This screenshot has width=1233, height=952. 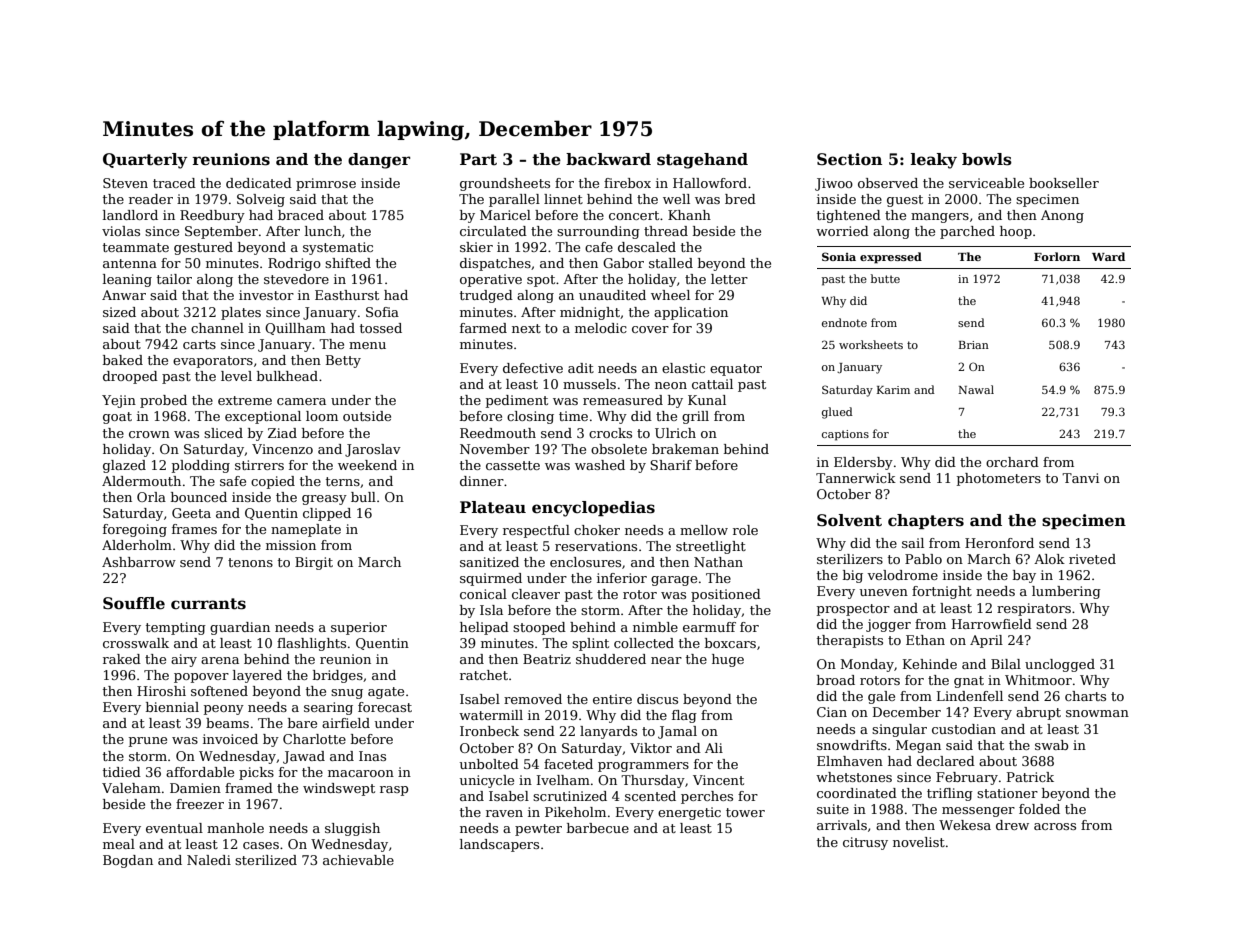 I want to click on linnet, so click(x=563, y=199).
